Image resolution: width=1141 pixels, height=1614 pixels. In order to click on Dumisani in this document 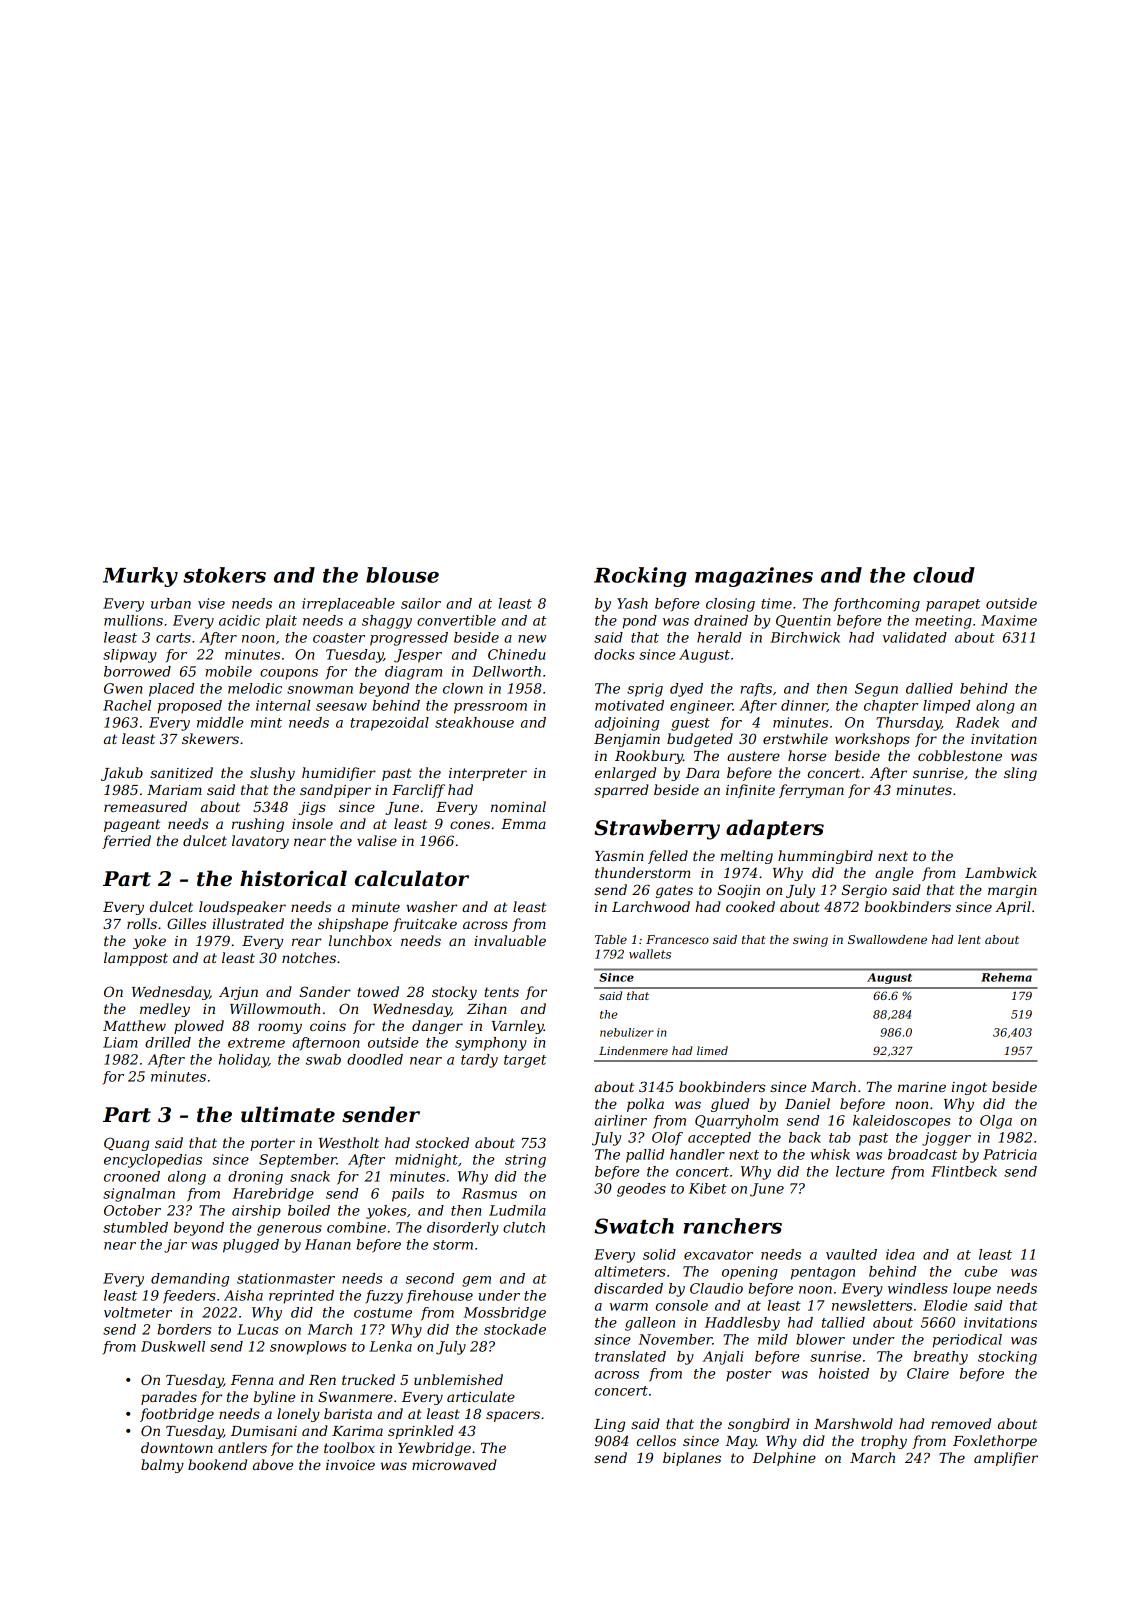, I will do `click(264, 1431)`.
